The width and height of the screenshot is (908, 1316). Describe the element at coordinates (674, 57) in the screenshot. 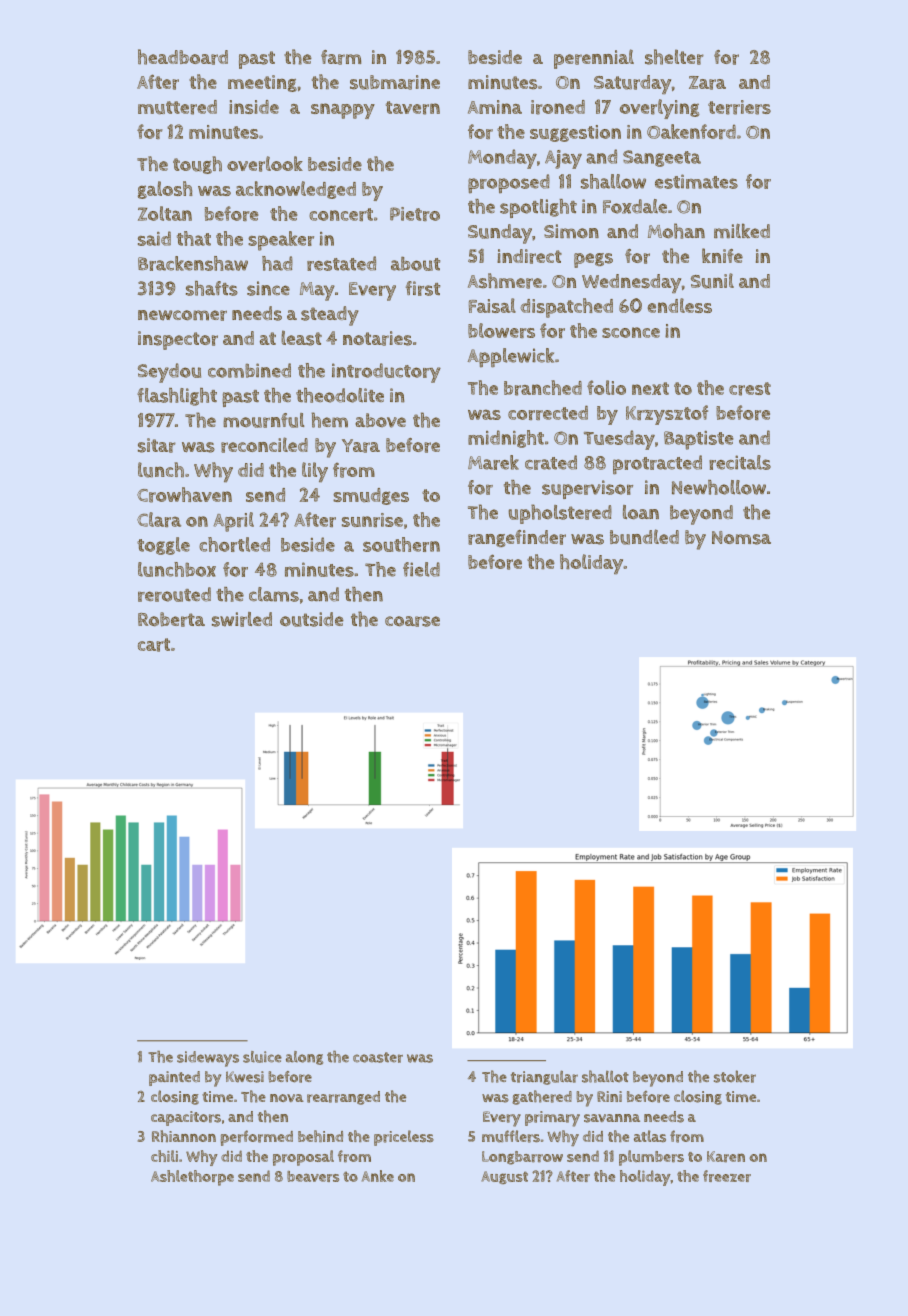

I see `shelter` at that location.
